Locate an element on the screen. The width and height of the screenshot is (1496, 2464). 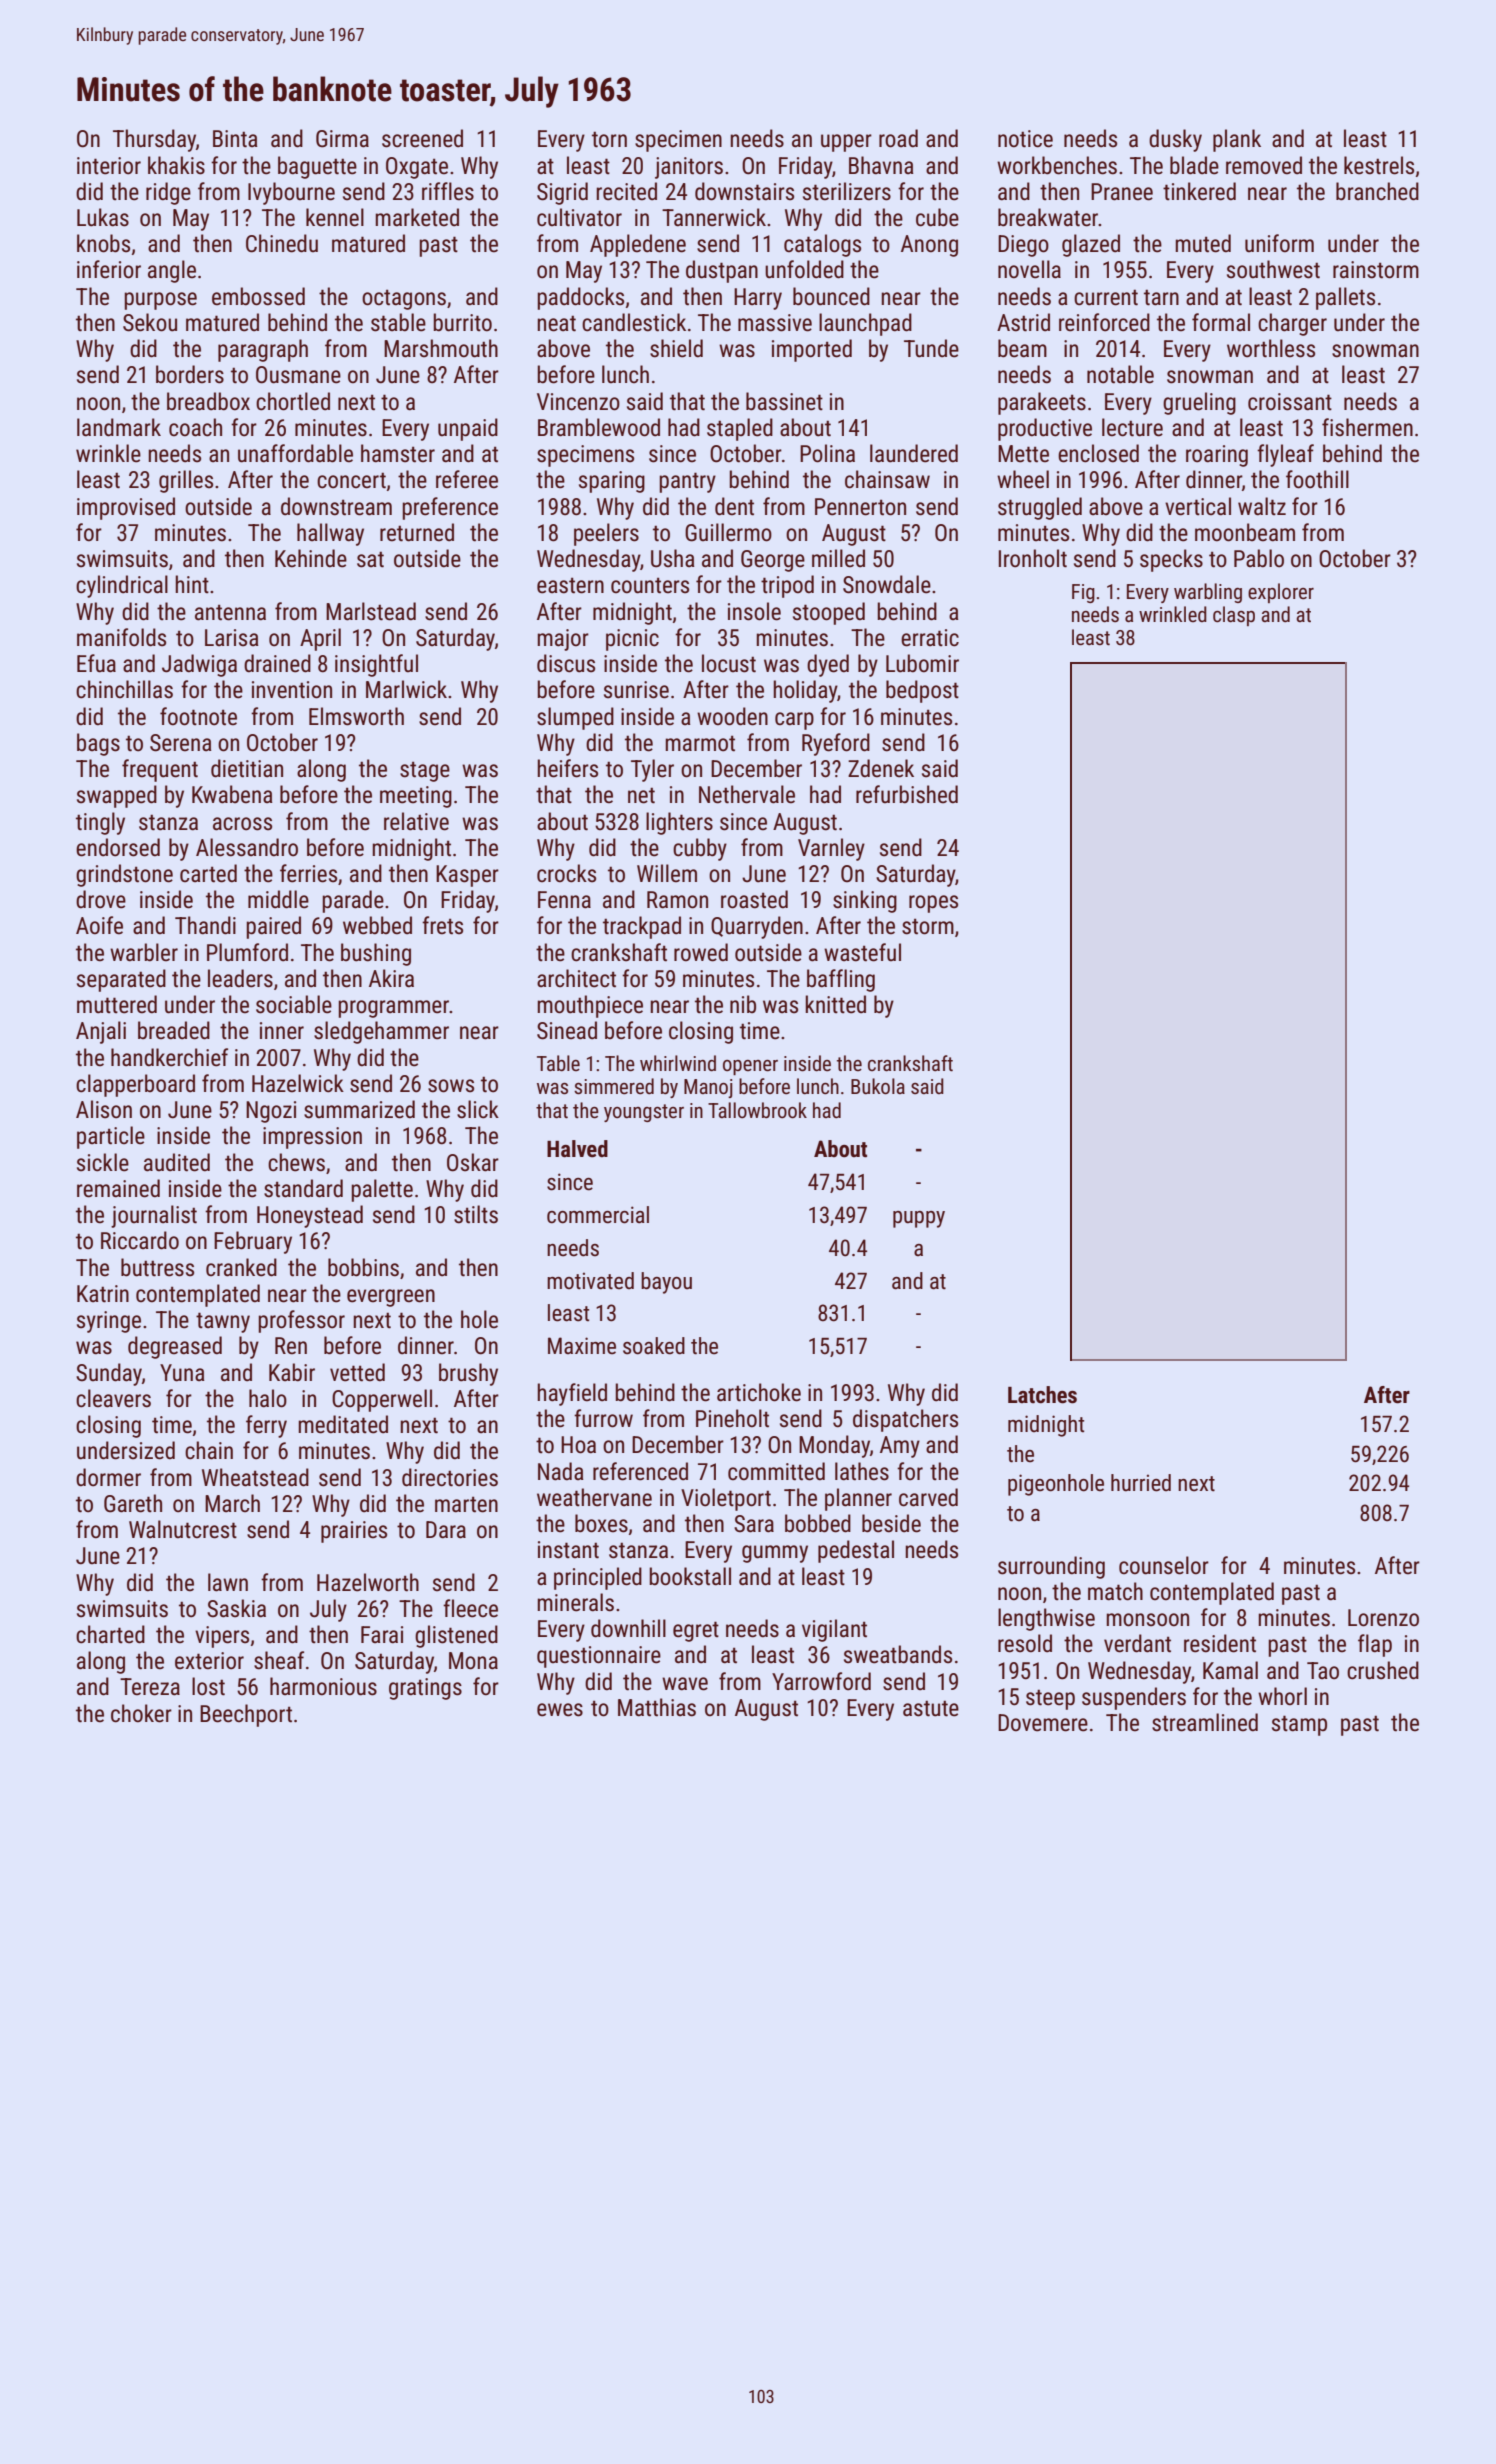
Bukola is located at coordinates (878, 1086).
